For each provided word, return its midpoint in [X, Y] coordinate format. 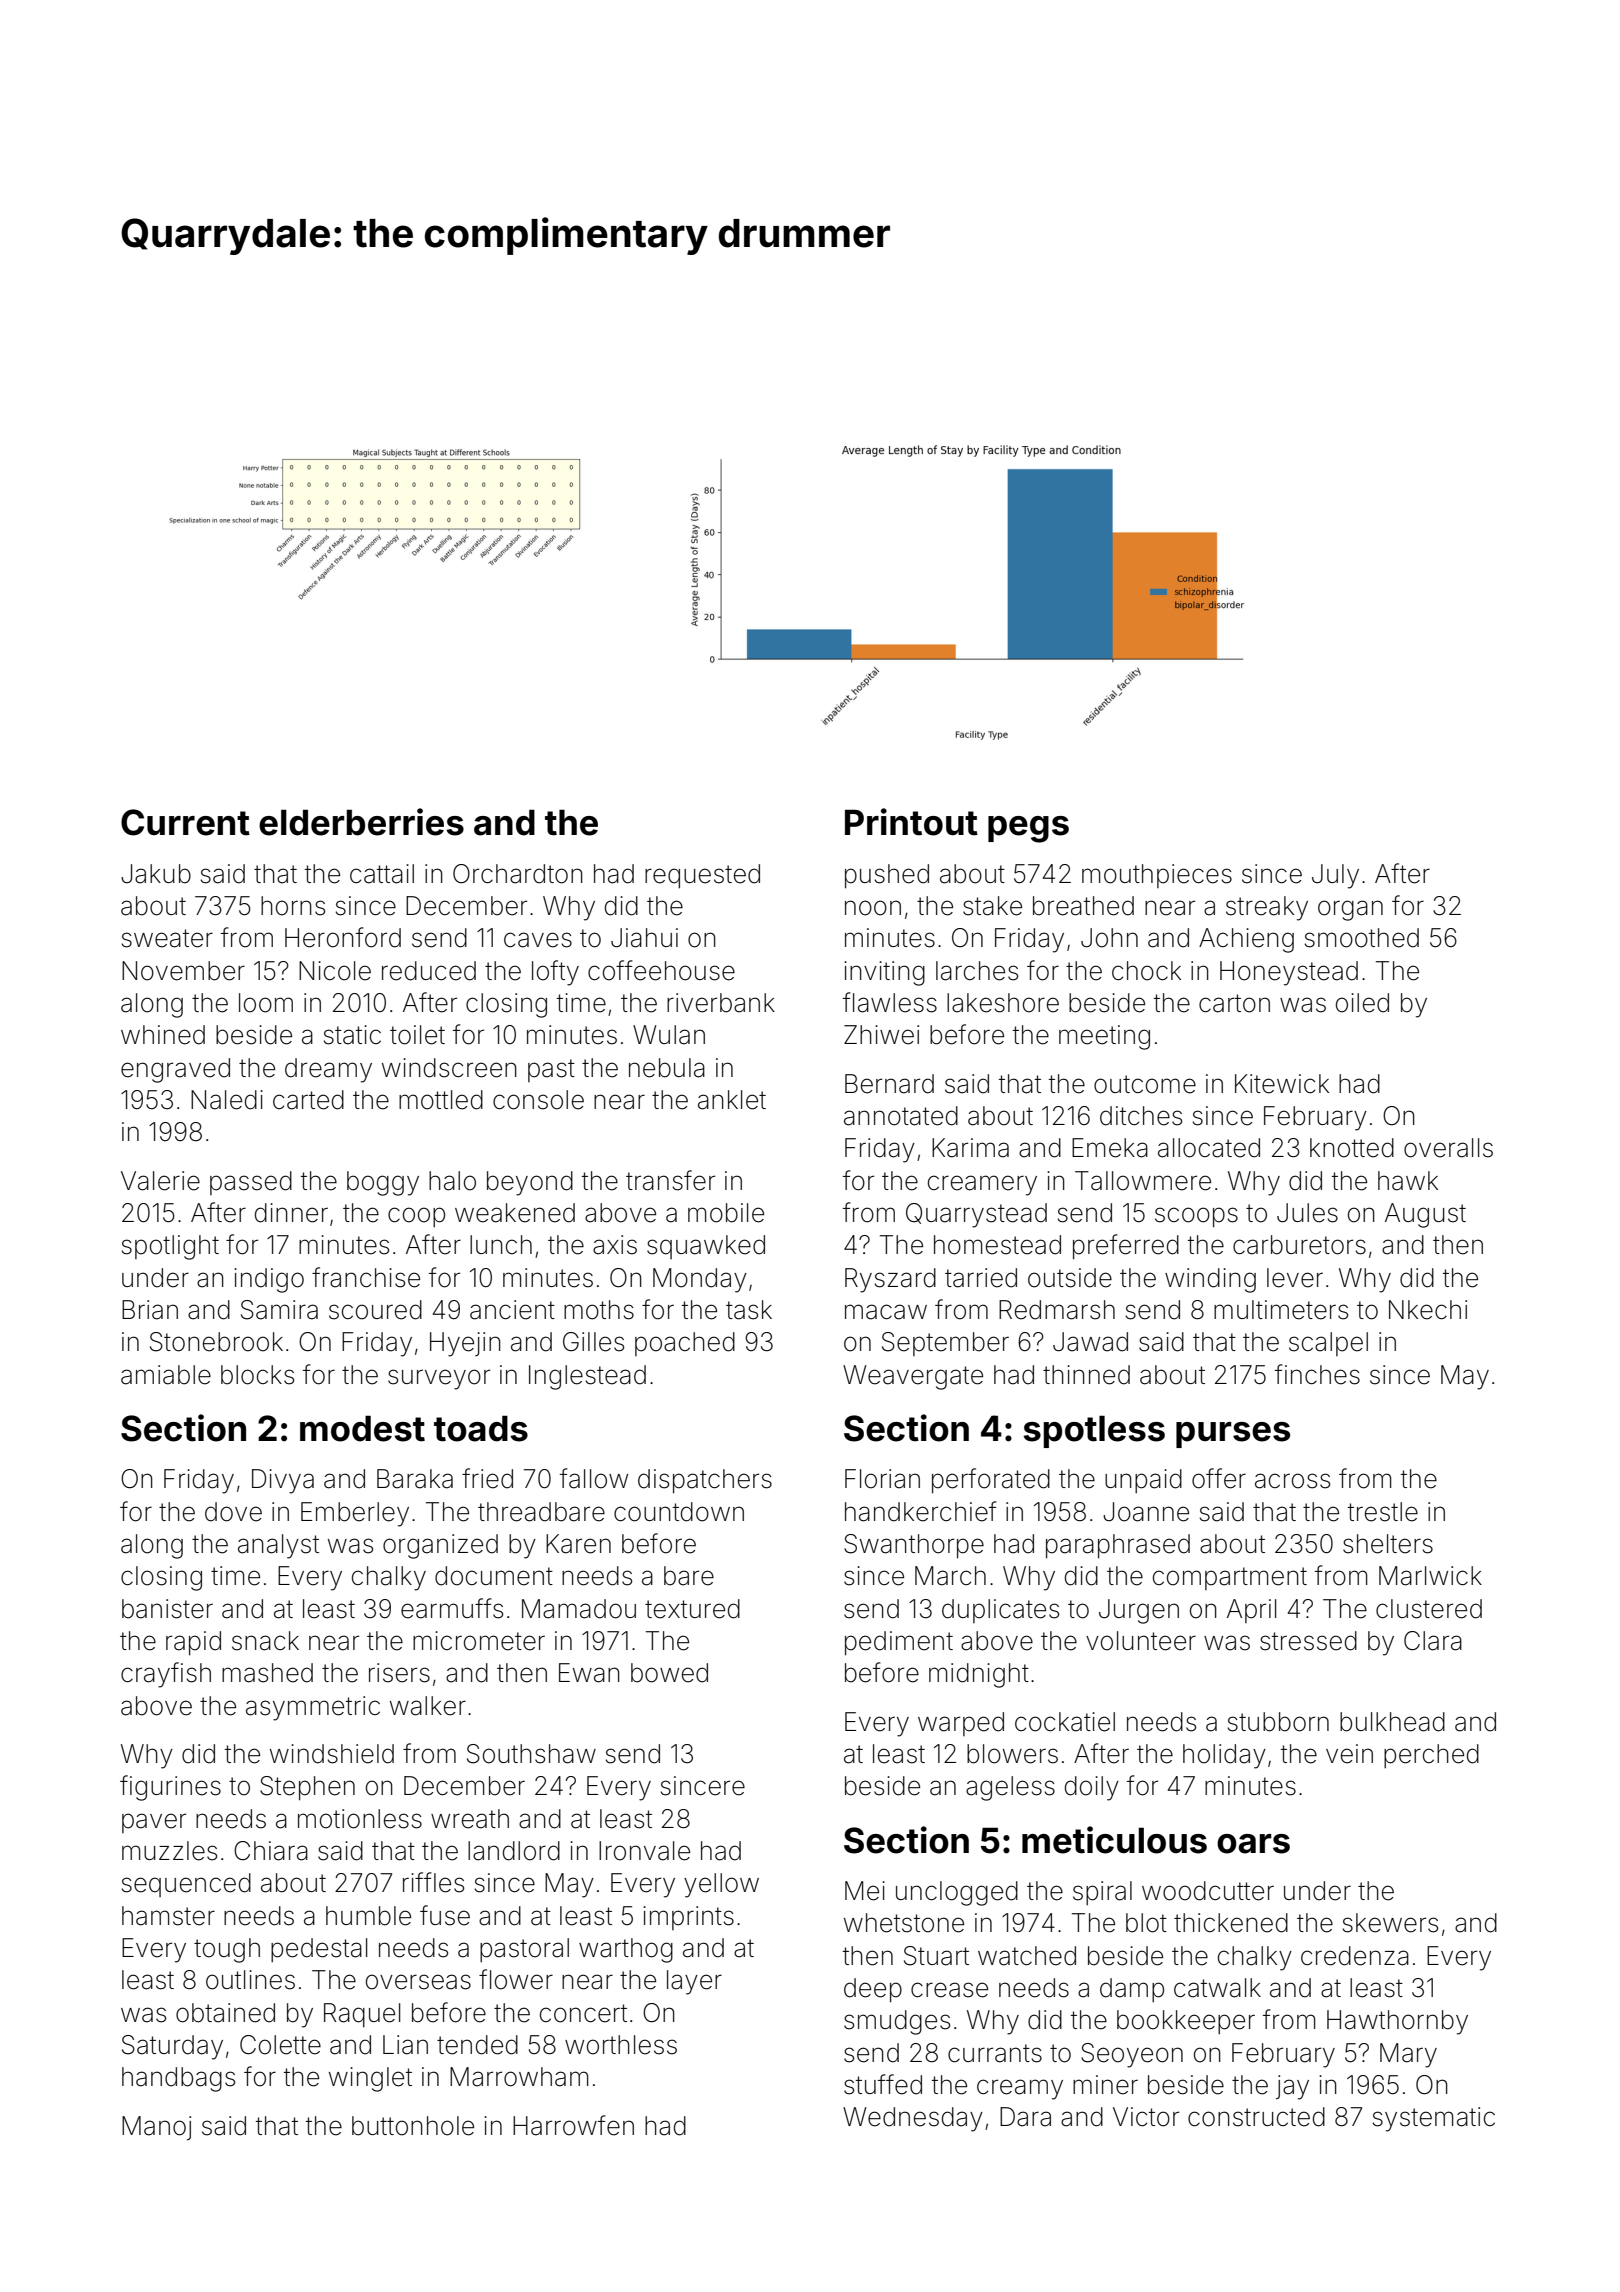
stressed [1308, 1641]
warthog [626, 1950]
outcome [1145, 1084]
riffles [433, 1882]
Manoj [156, 2128]
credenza [1355, 1956]
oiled [1362, 1003]
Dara [1025, 2117]
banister [167, 1609]
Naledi [227, 1100]
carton [1234, 1003]
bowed [669, 1673]
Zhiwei [881, 1035]
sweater [167, 938]
